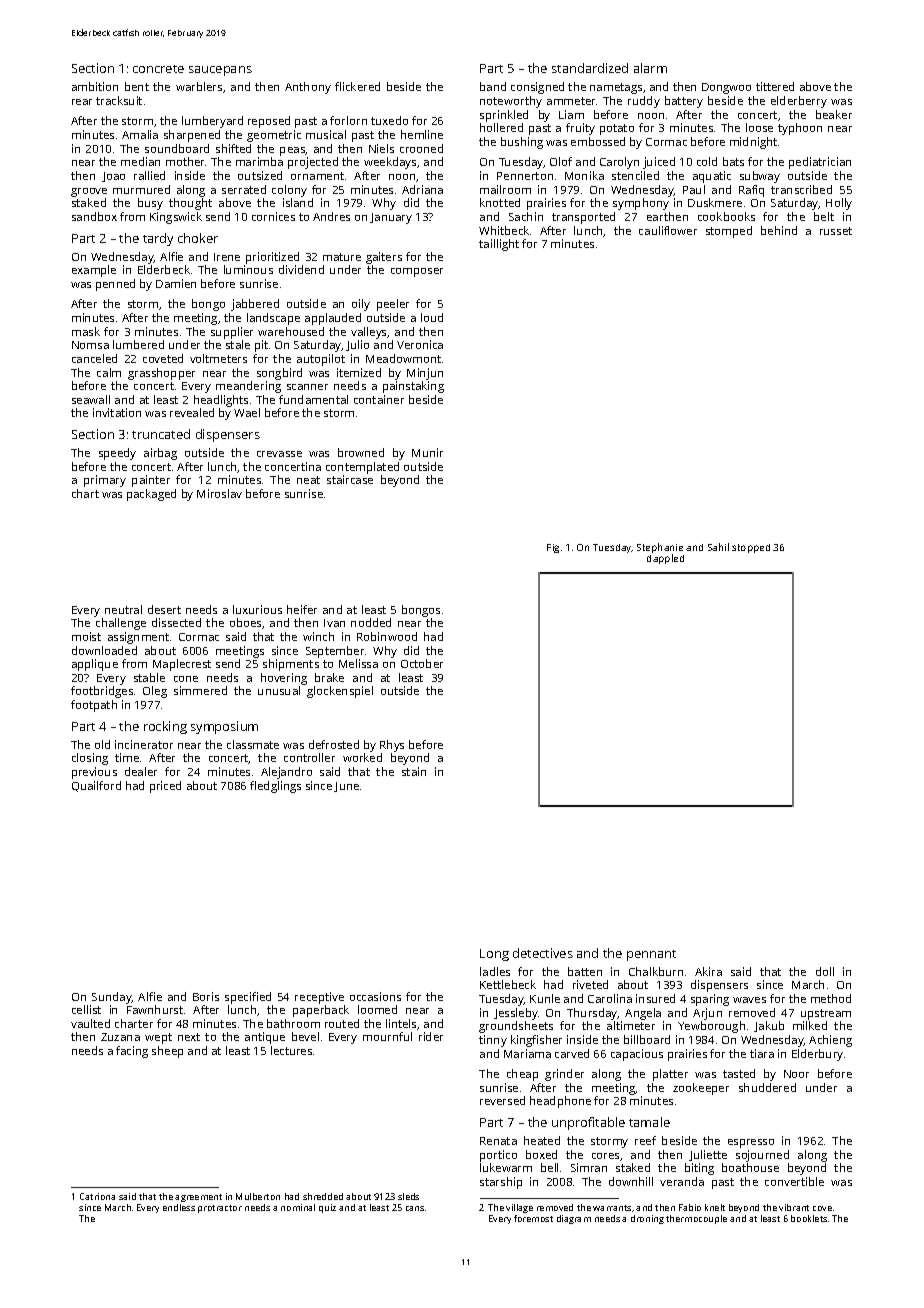  I want to click on standardized, so click(590, 68).
